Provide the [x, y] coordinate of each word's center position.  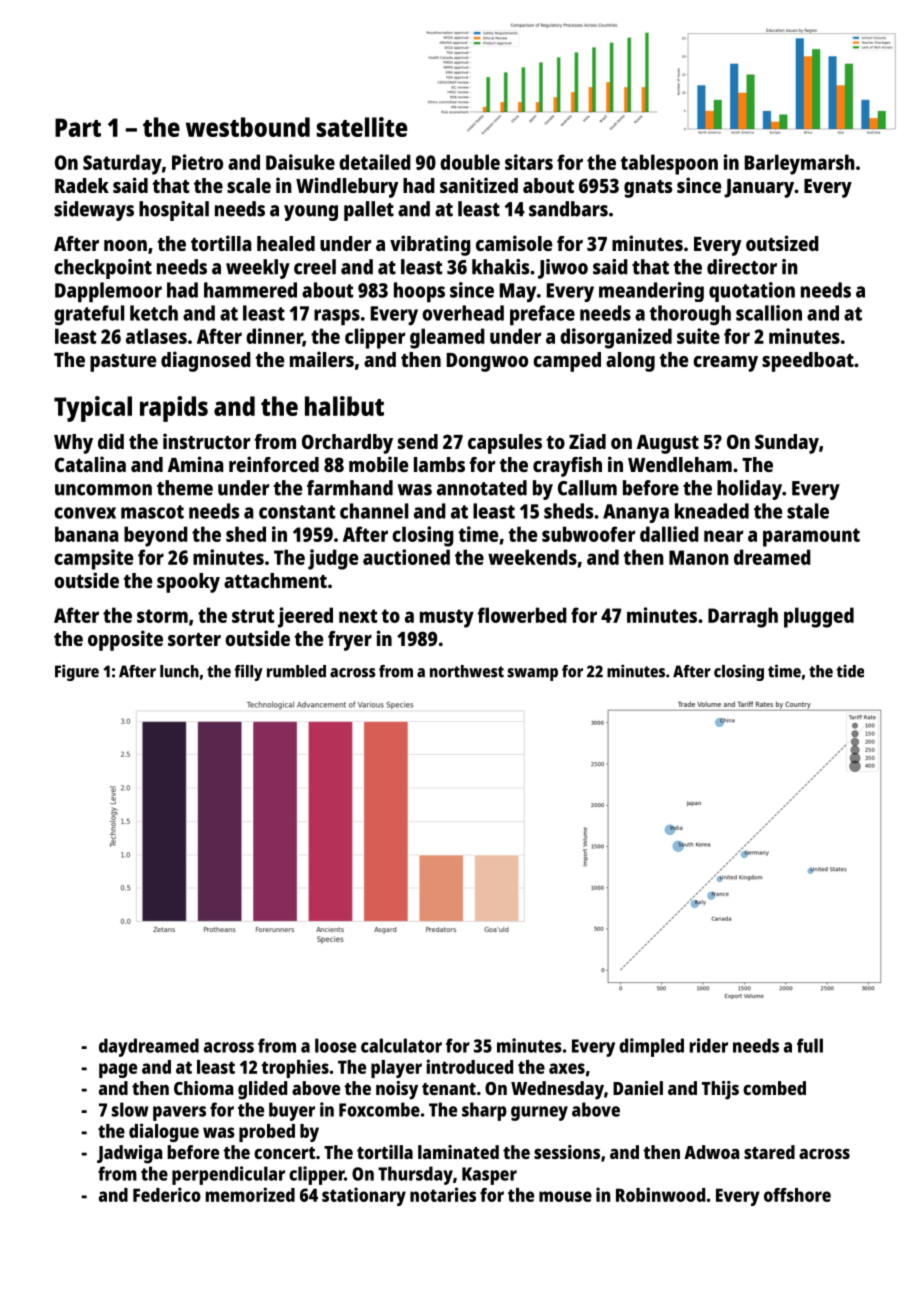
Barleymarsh [800, 164]
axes [567, 1068]
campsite [93, 559]
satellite [362, 127]
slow [130, 1109]
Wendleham [680, 464]
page [118, 1070]
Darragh [743, 617]
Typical [93, 409]
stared [769, 1152]
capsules [505, 444]
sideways [94, 211]
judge [333, 559]
